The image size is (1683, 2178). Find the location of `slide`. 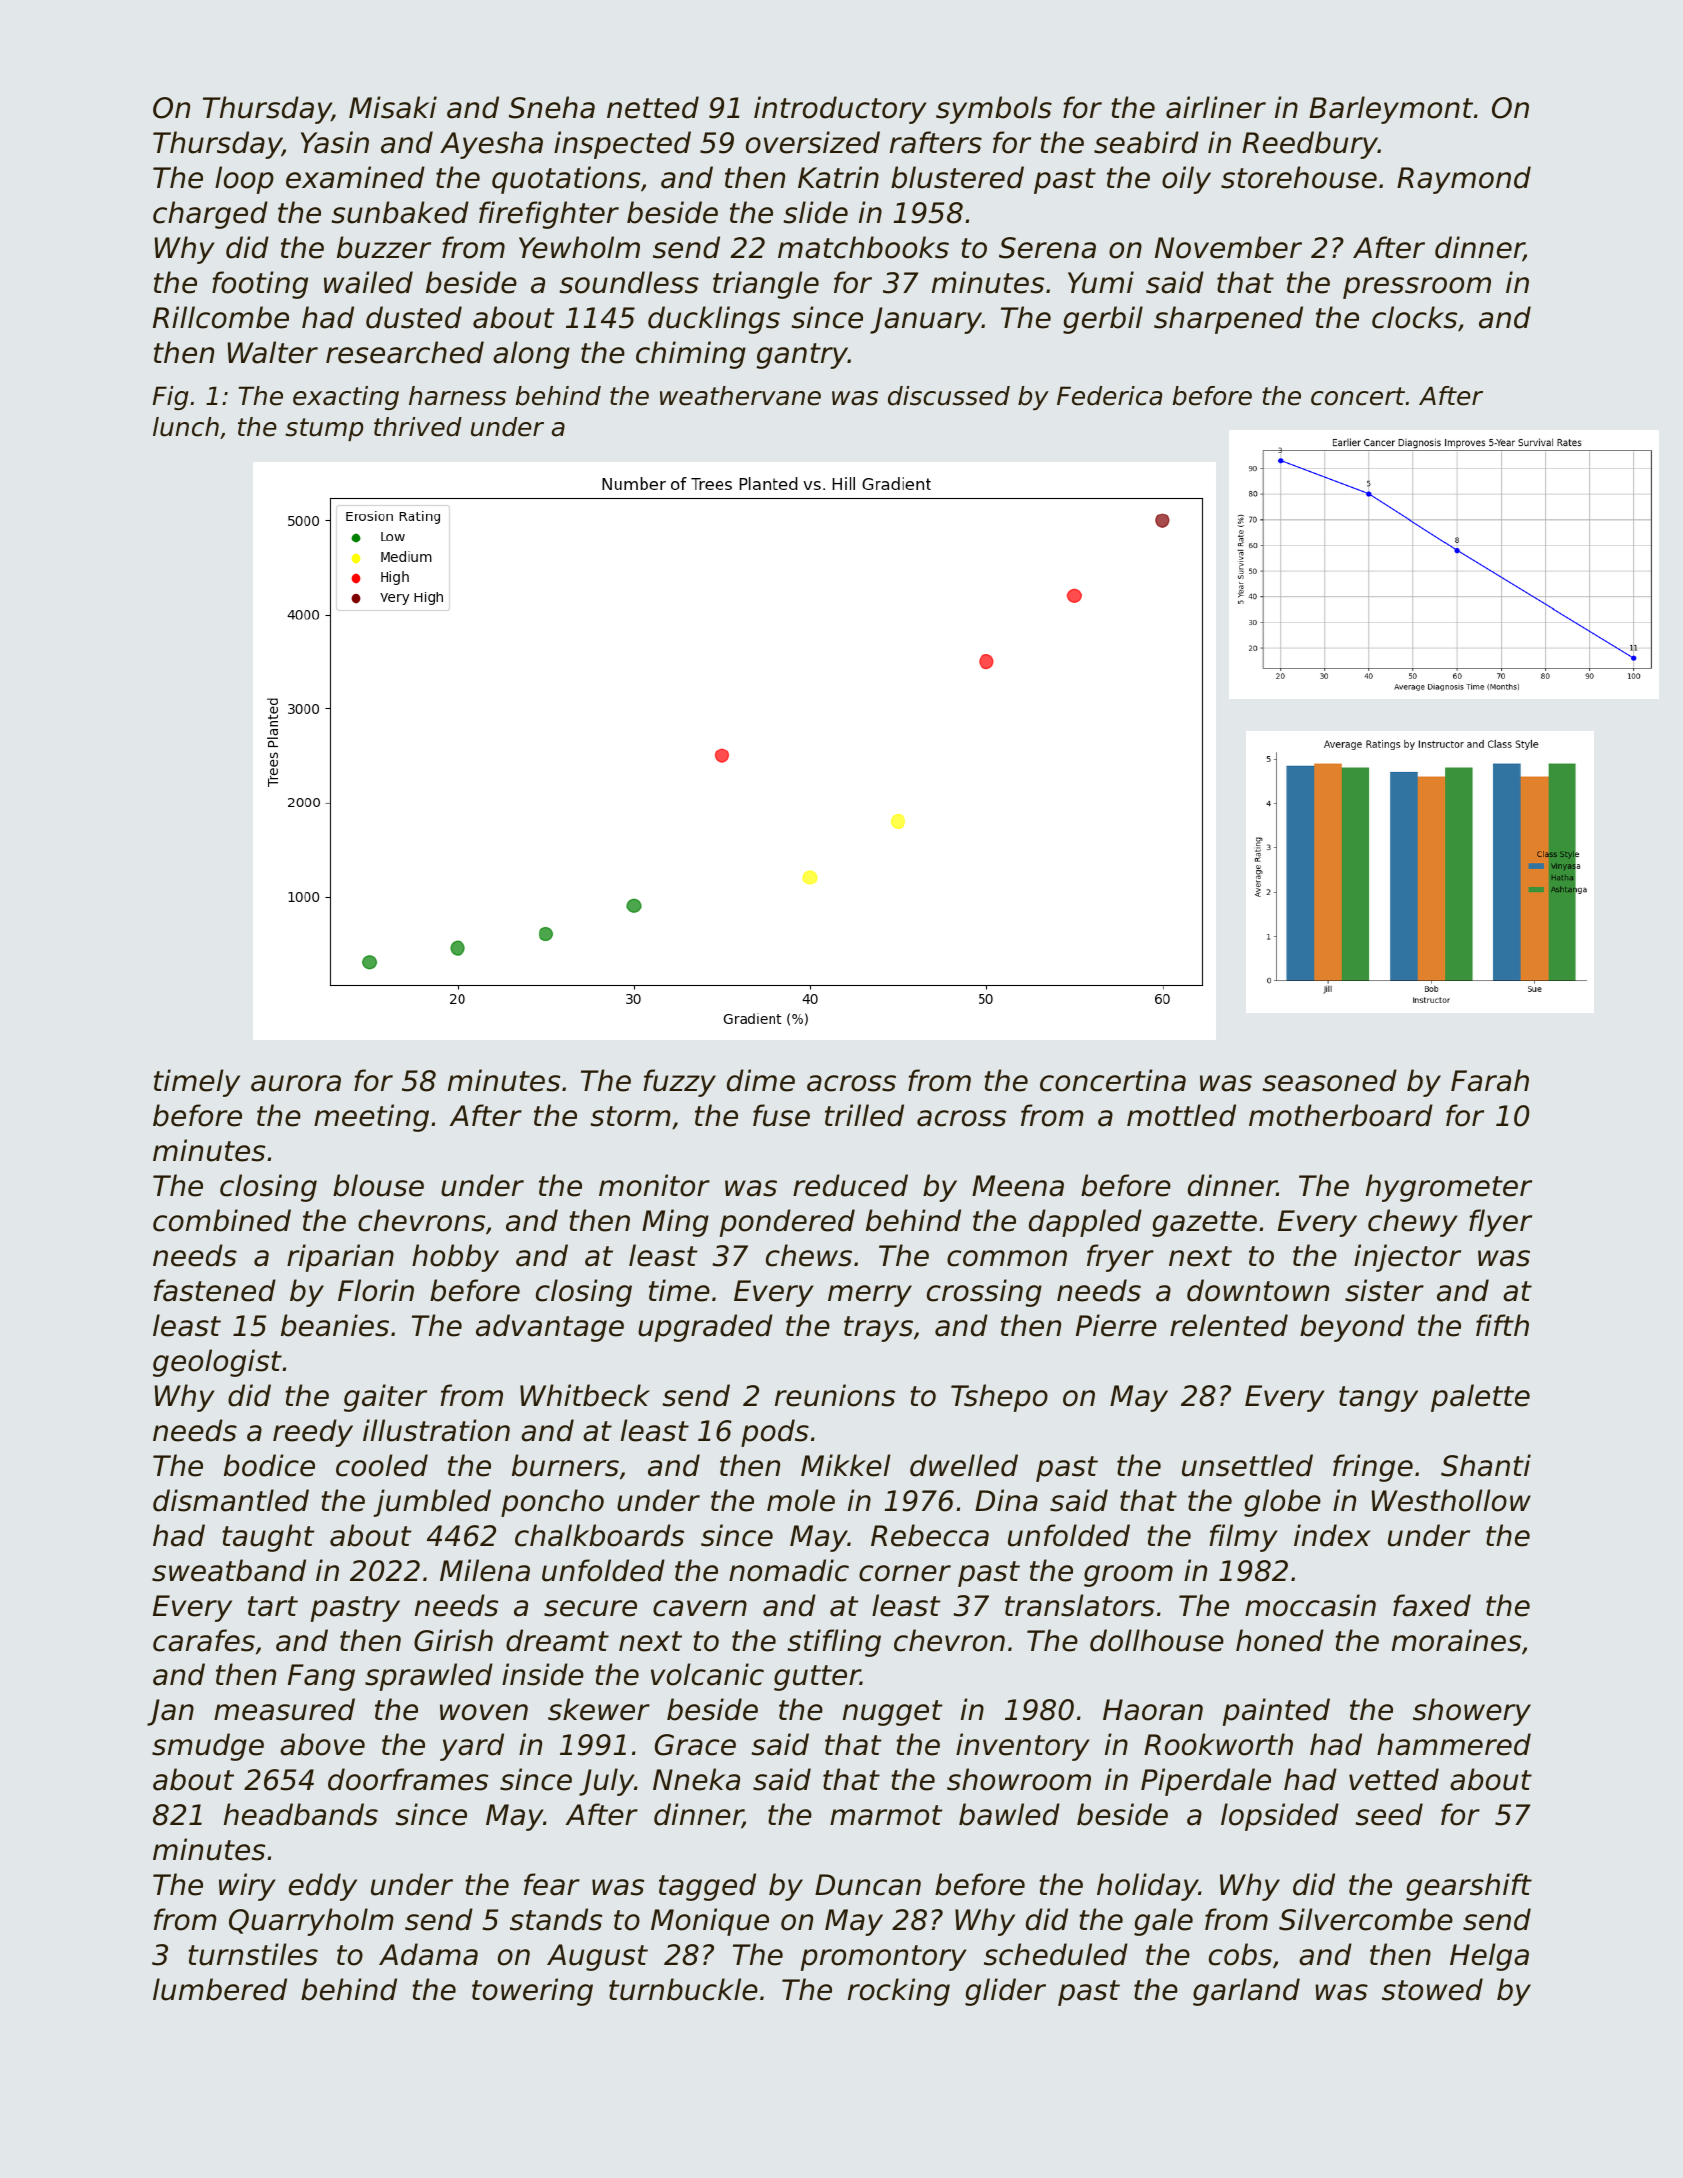

slide is located at coordinates (815, 212).
